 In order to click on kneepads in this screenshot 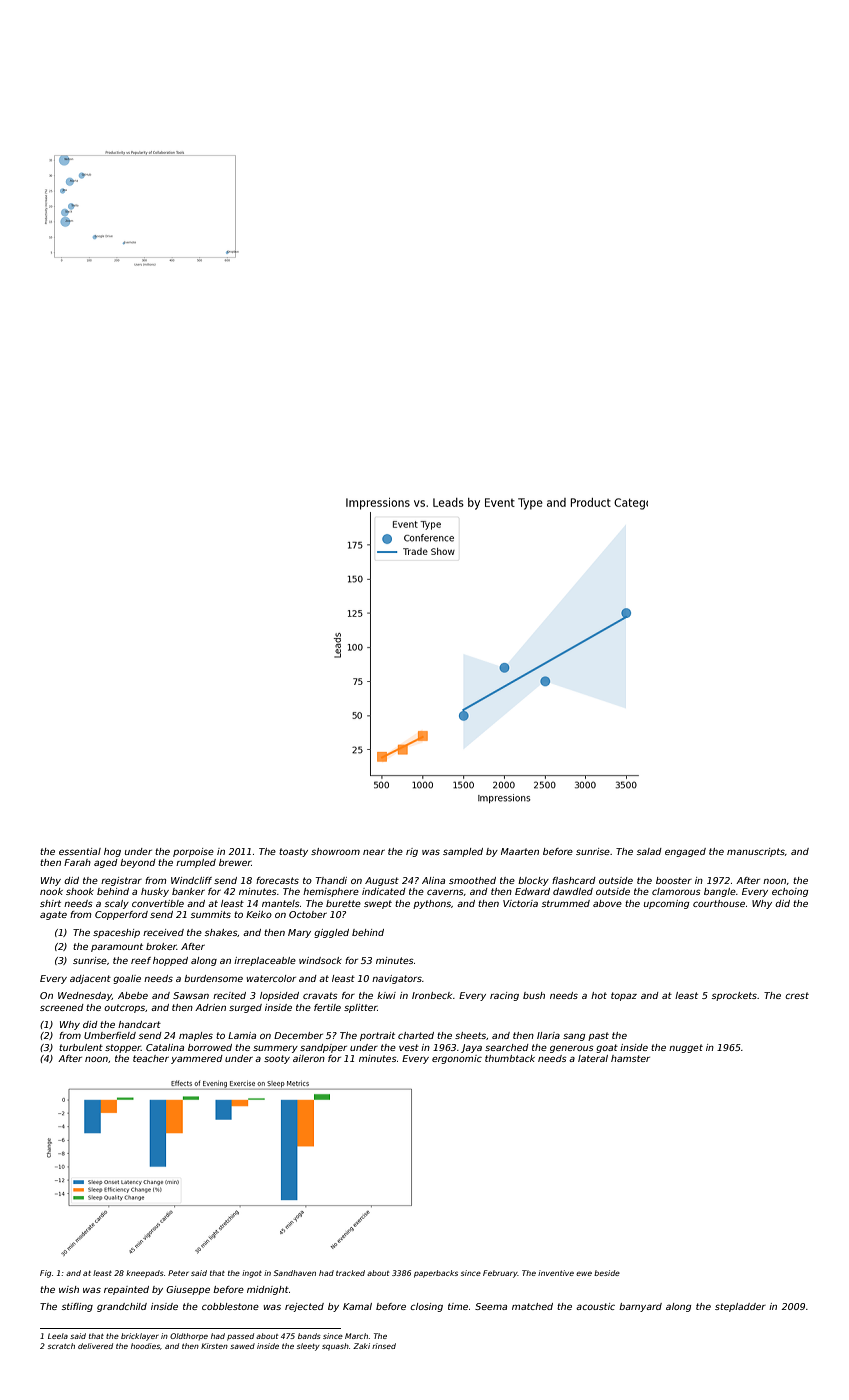, I will do `click(145, 1274)`.
